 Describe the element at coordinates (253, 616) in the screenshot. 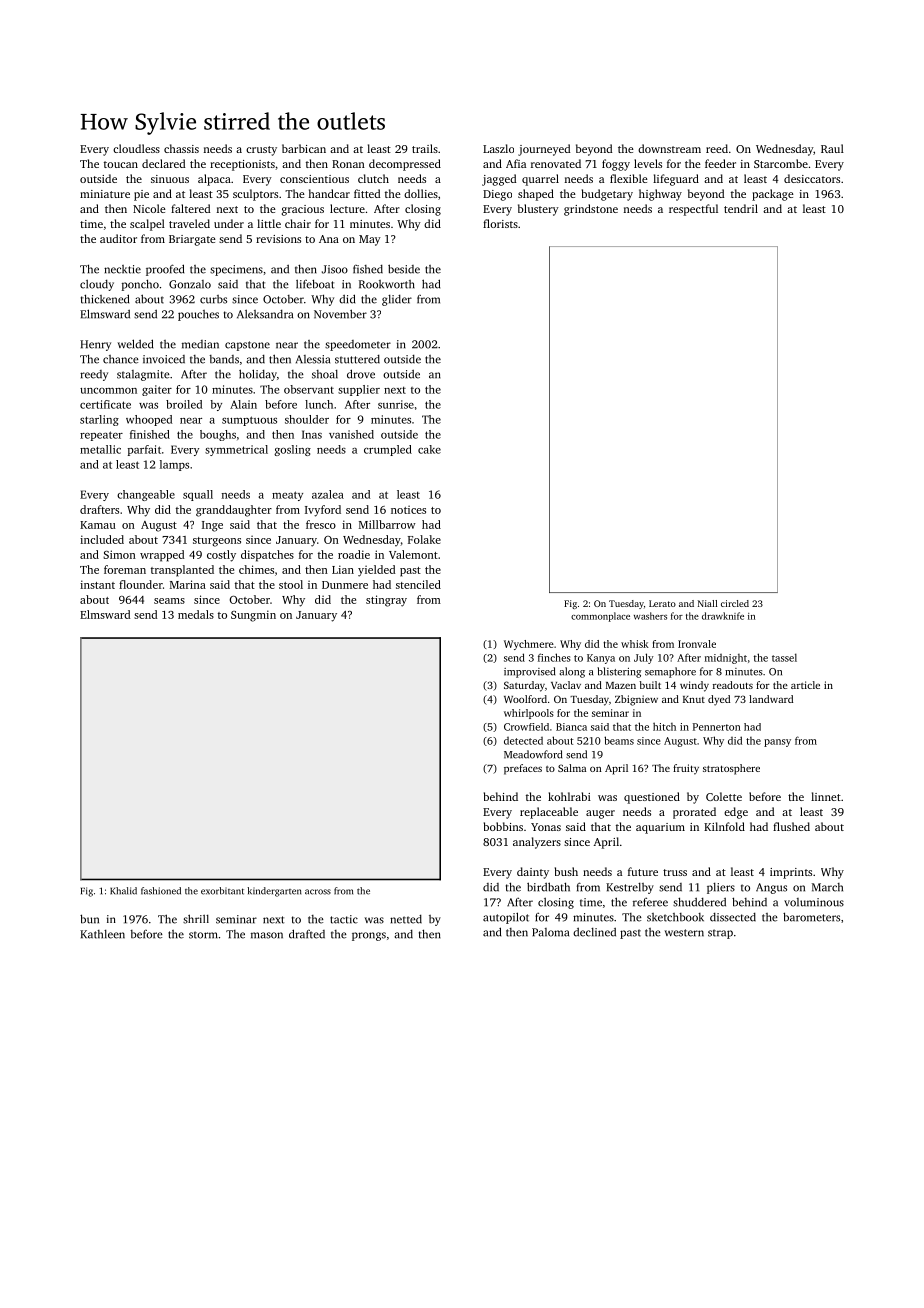

I see `Sungmin` at that location.
